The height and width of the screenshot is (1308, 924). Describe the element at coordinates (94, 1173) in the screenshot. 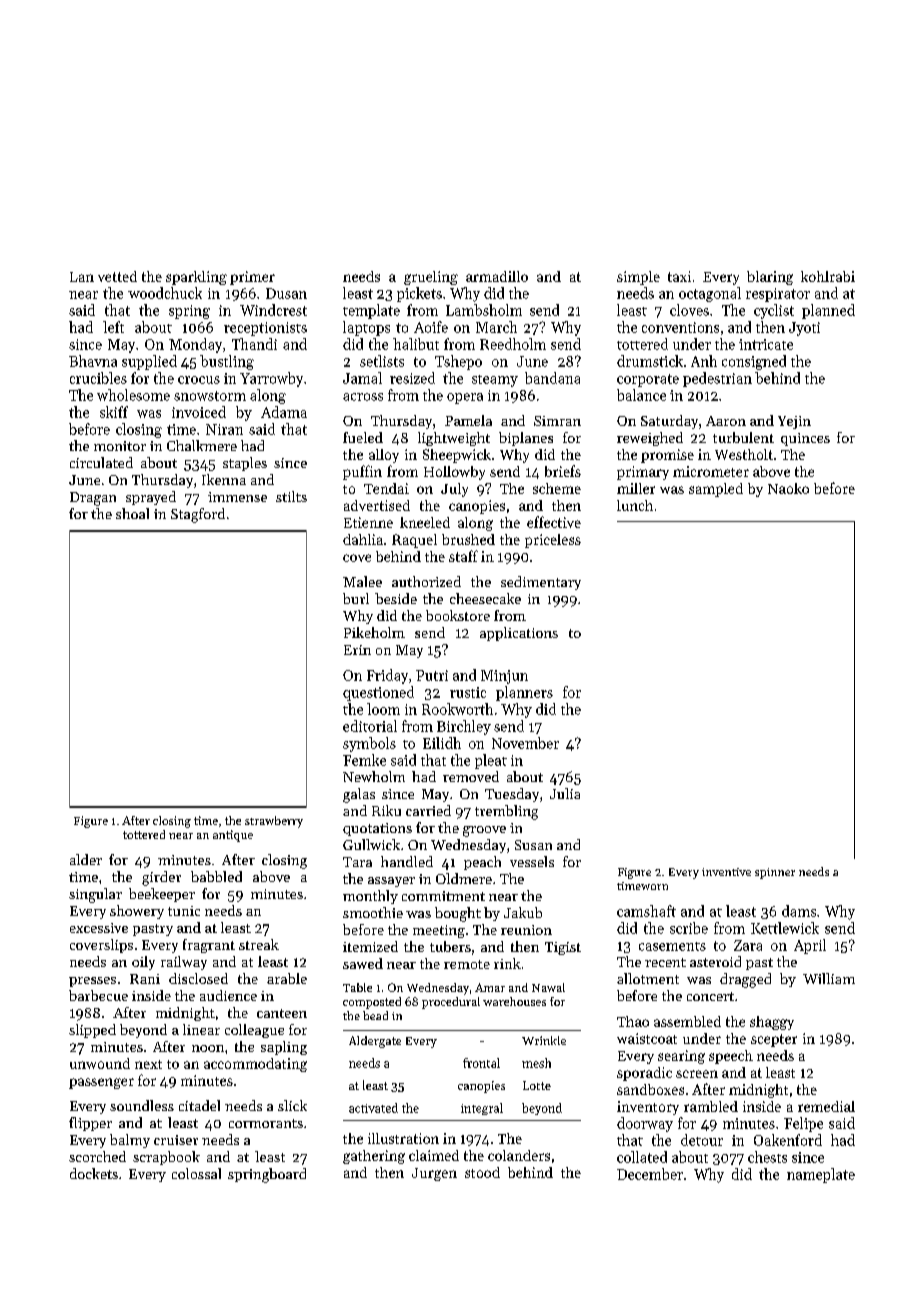

I see `dockets` at that location.
